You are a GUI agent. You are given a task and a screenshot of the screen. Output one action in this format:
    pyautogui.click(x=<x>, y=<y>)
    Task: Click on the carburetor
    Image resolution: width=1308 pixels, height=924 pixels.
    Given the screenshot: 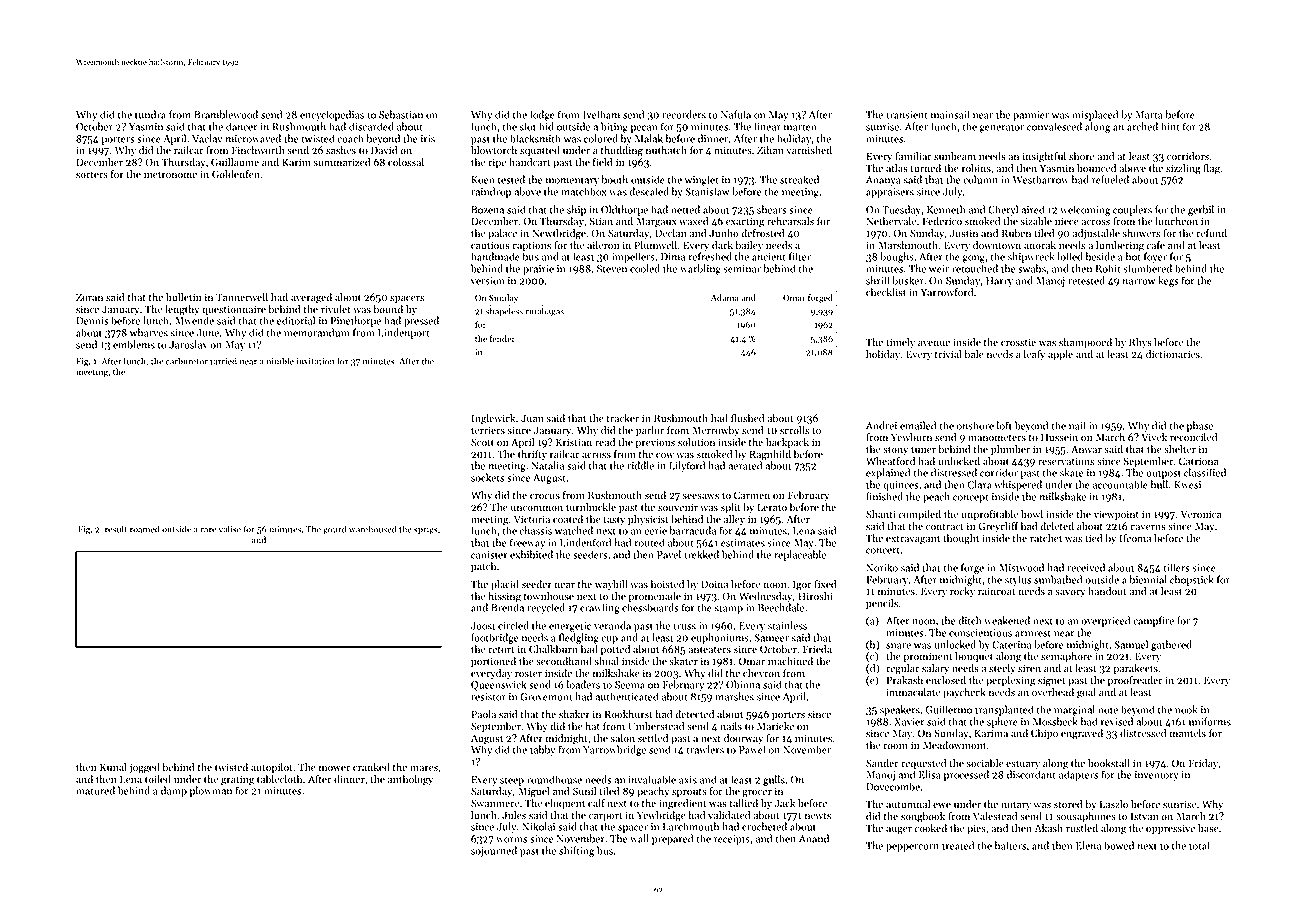 What is the action you would take?
    pyautogui.click(x=187, y=361)
